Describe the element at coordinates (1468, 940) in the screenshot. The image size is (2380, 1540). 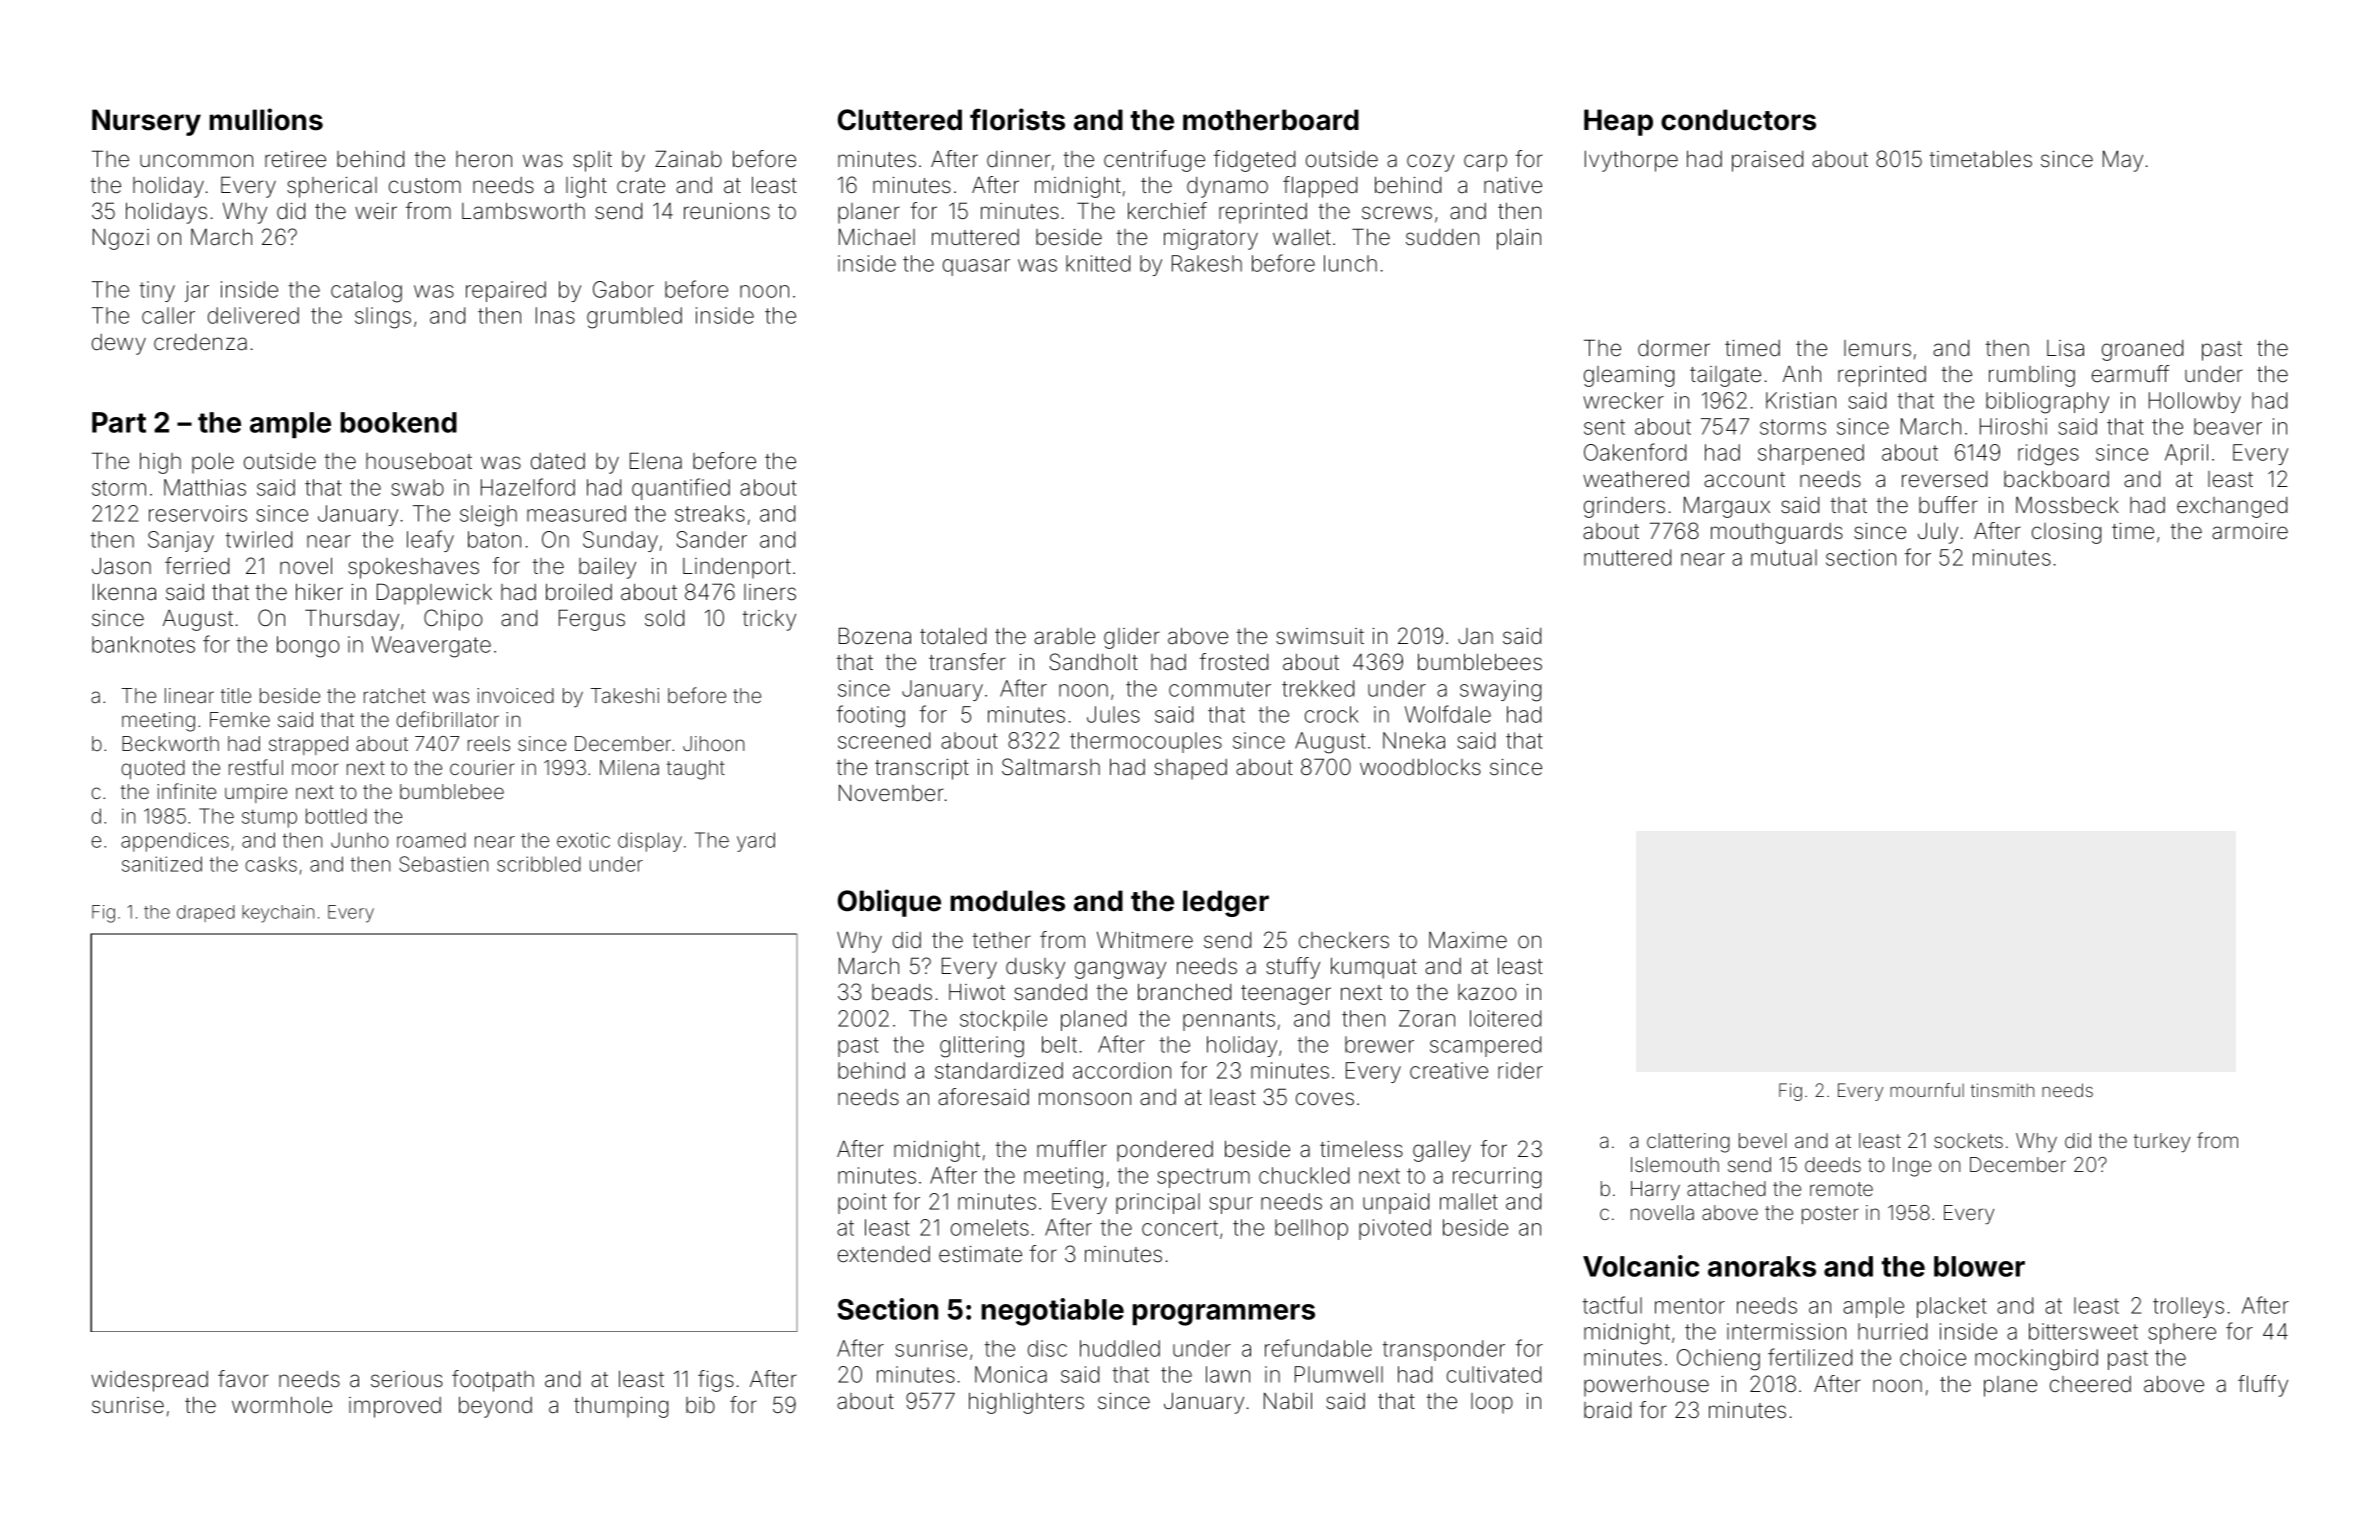
I see `Maxime` at that location.
